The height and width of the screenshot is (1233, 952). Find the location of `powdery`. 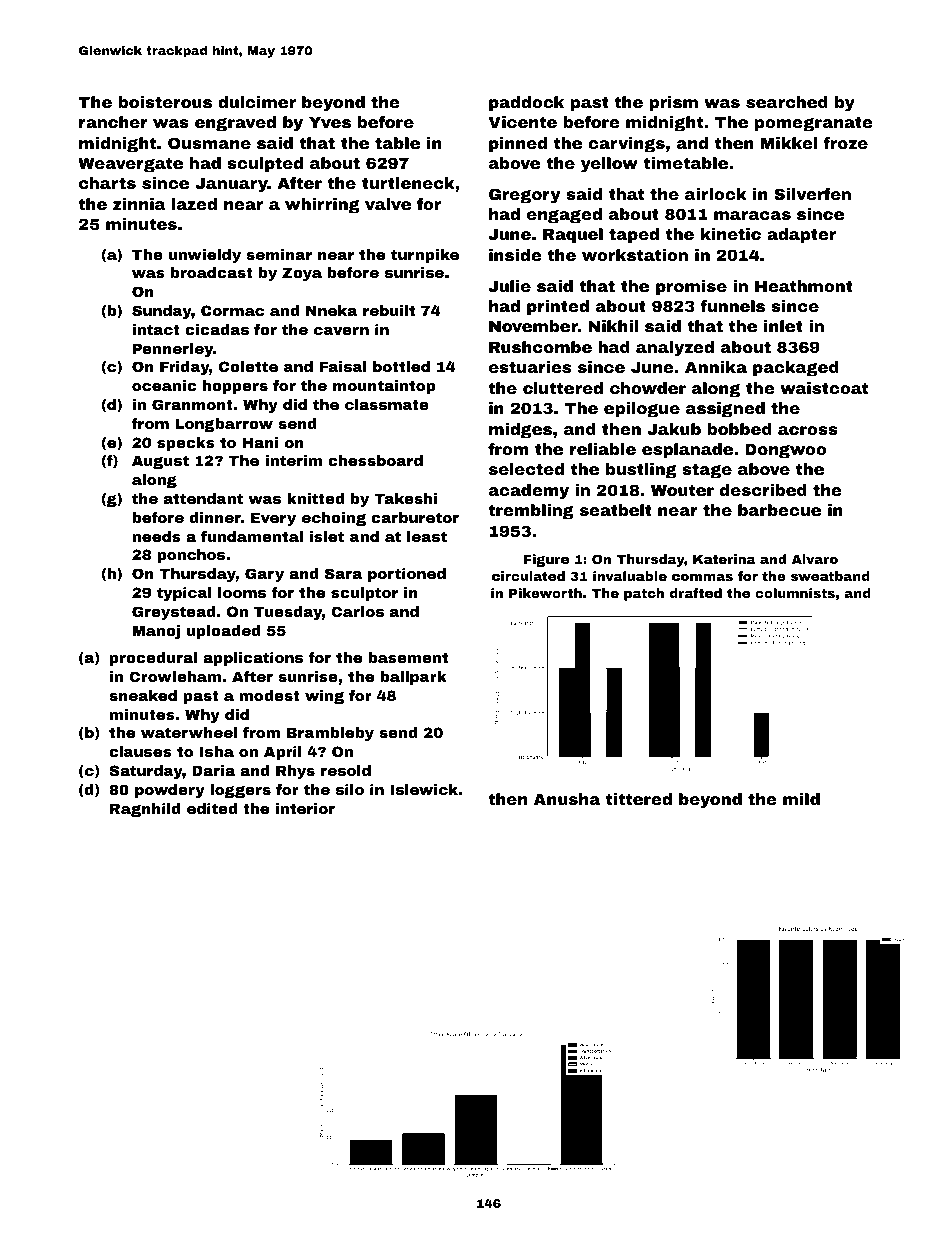

powdery is located at coordinates (170, 791).
